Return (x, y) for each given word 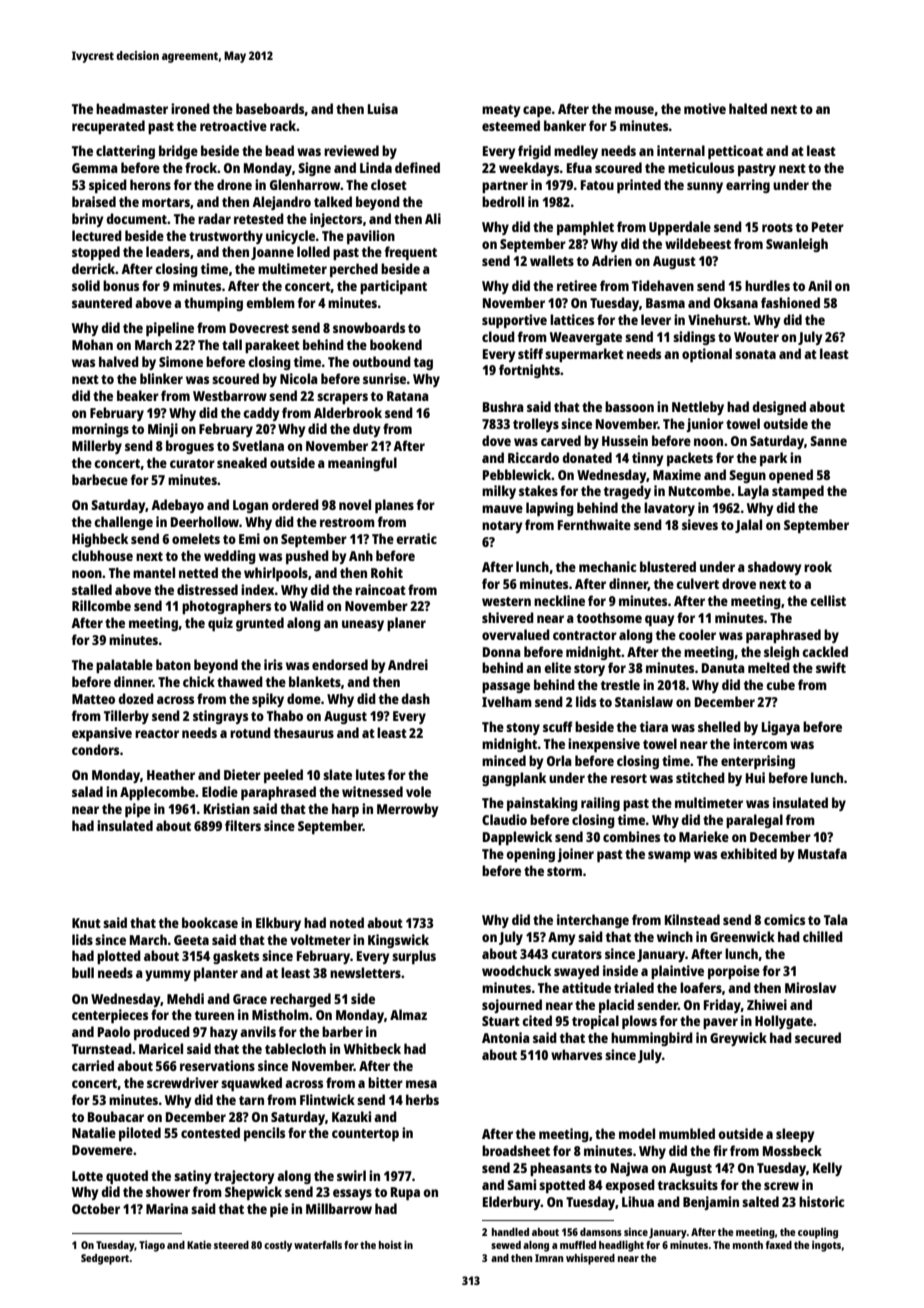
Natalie (94, 1132)
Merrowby (408, 810)
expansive (102, 734)
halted (748, 108)
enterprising (758, 762)
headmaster (132, 108)
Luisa (383, 108)
